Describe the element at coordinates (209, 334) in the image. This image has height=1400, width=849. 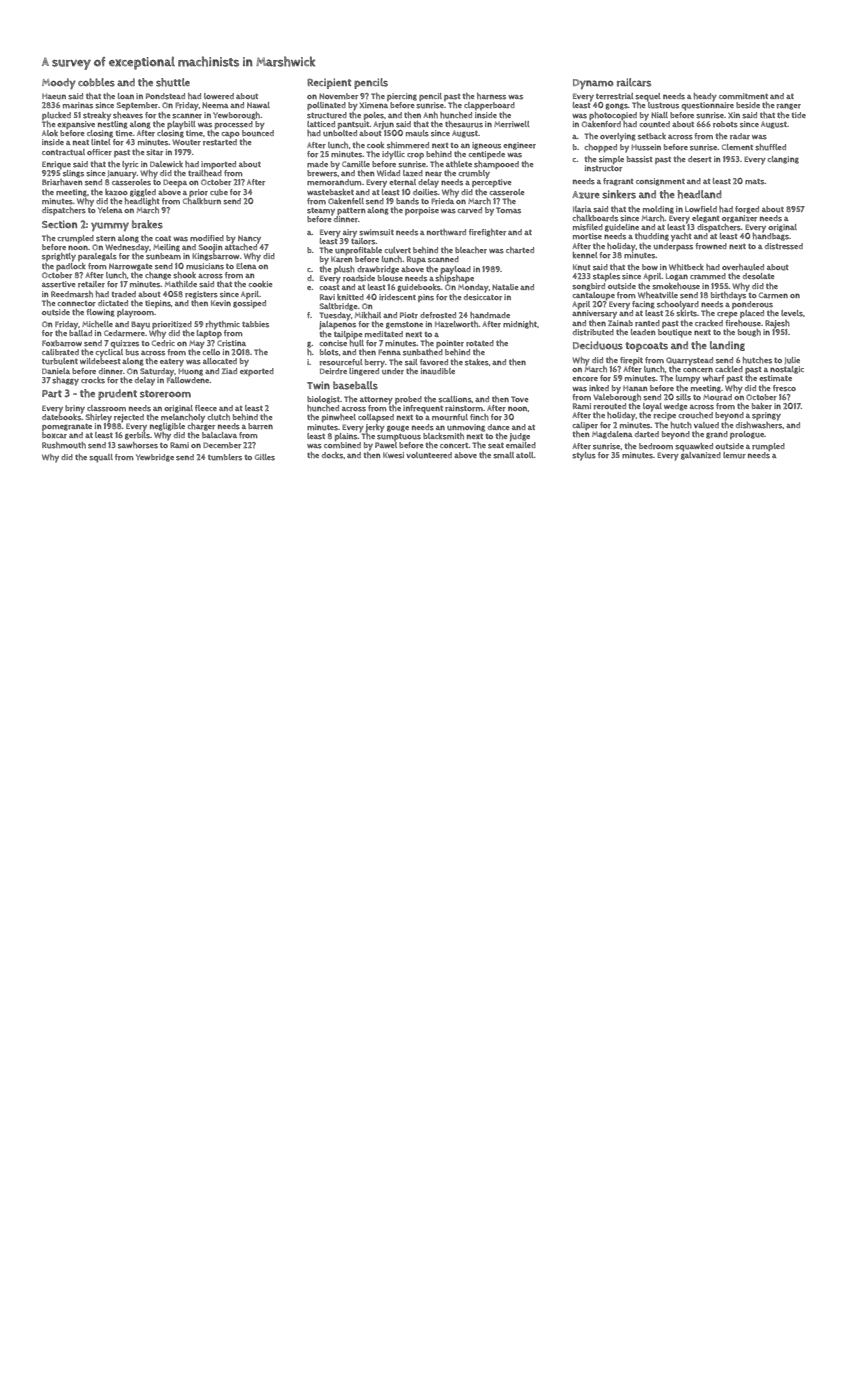
I see `laptop` at that location.
